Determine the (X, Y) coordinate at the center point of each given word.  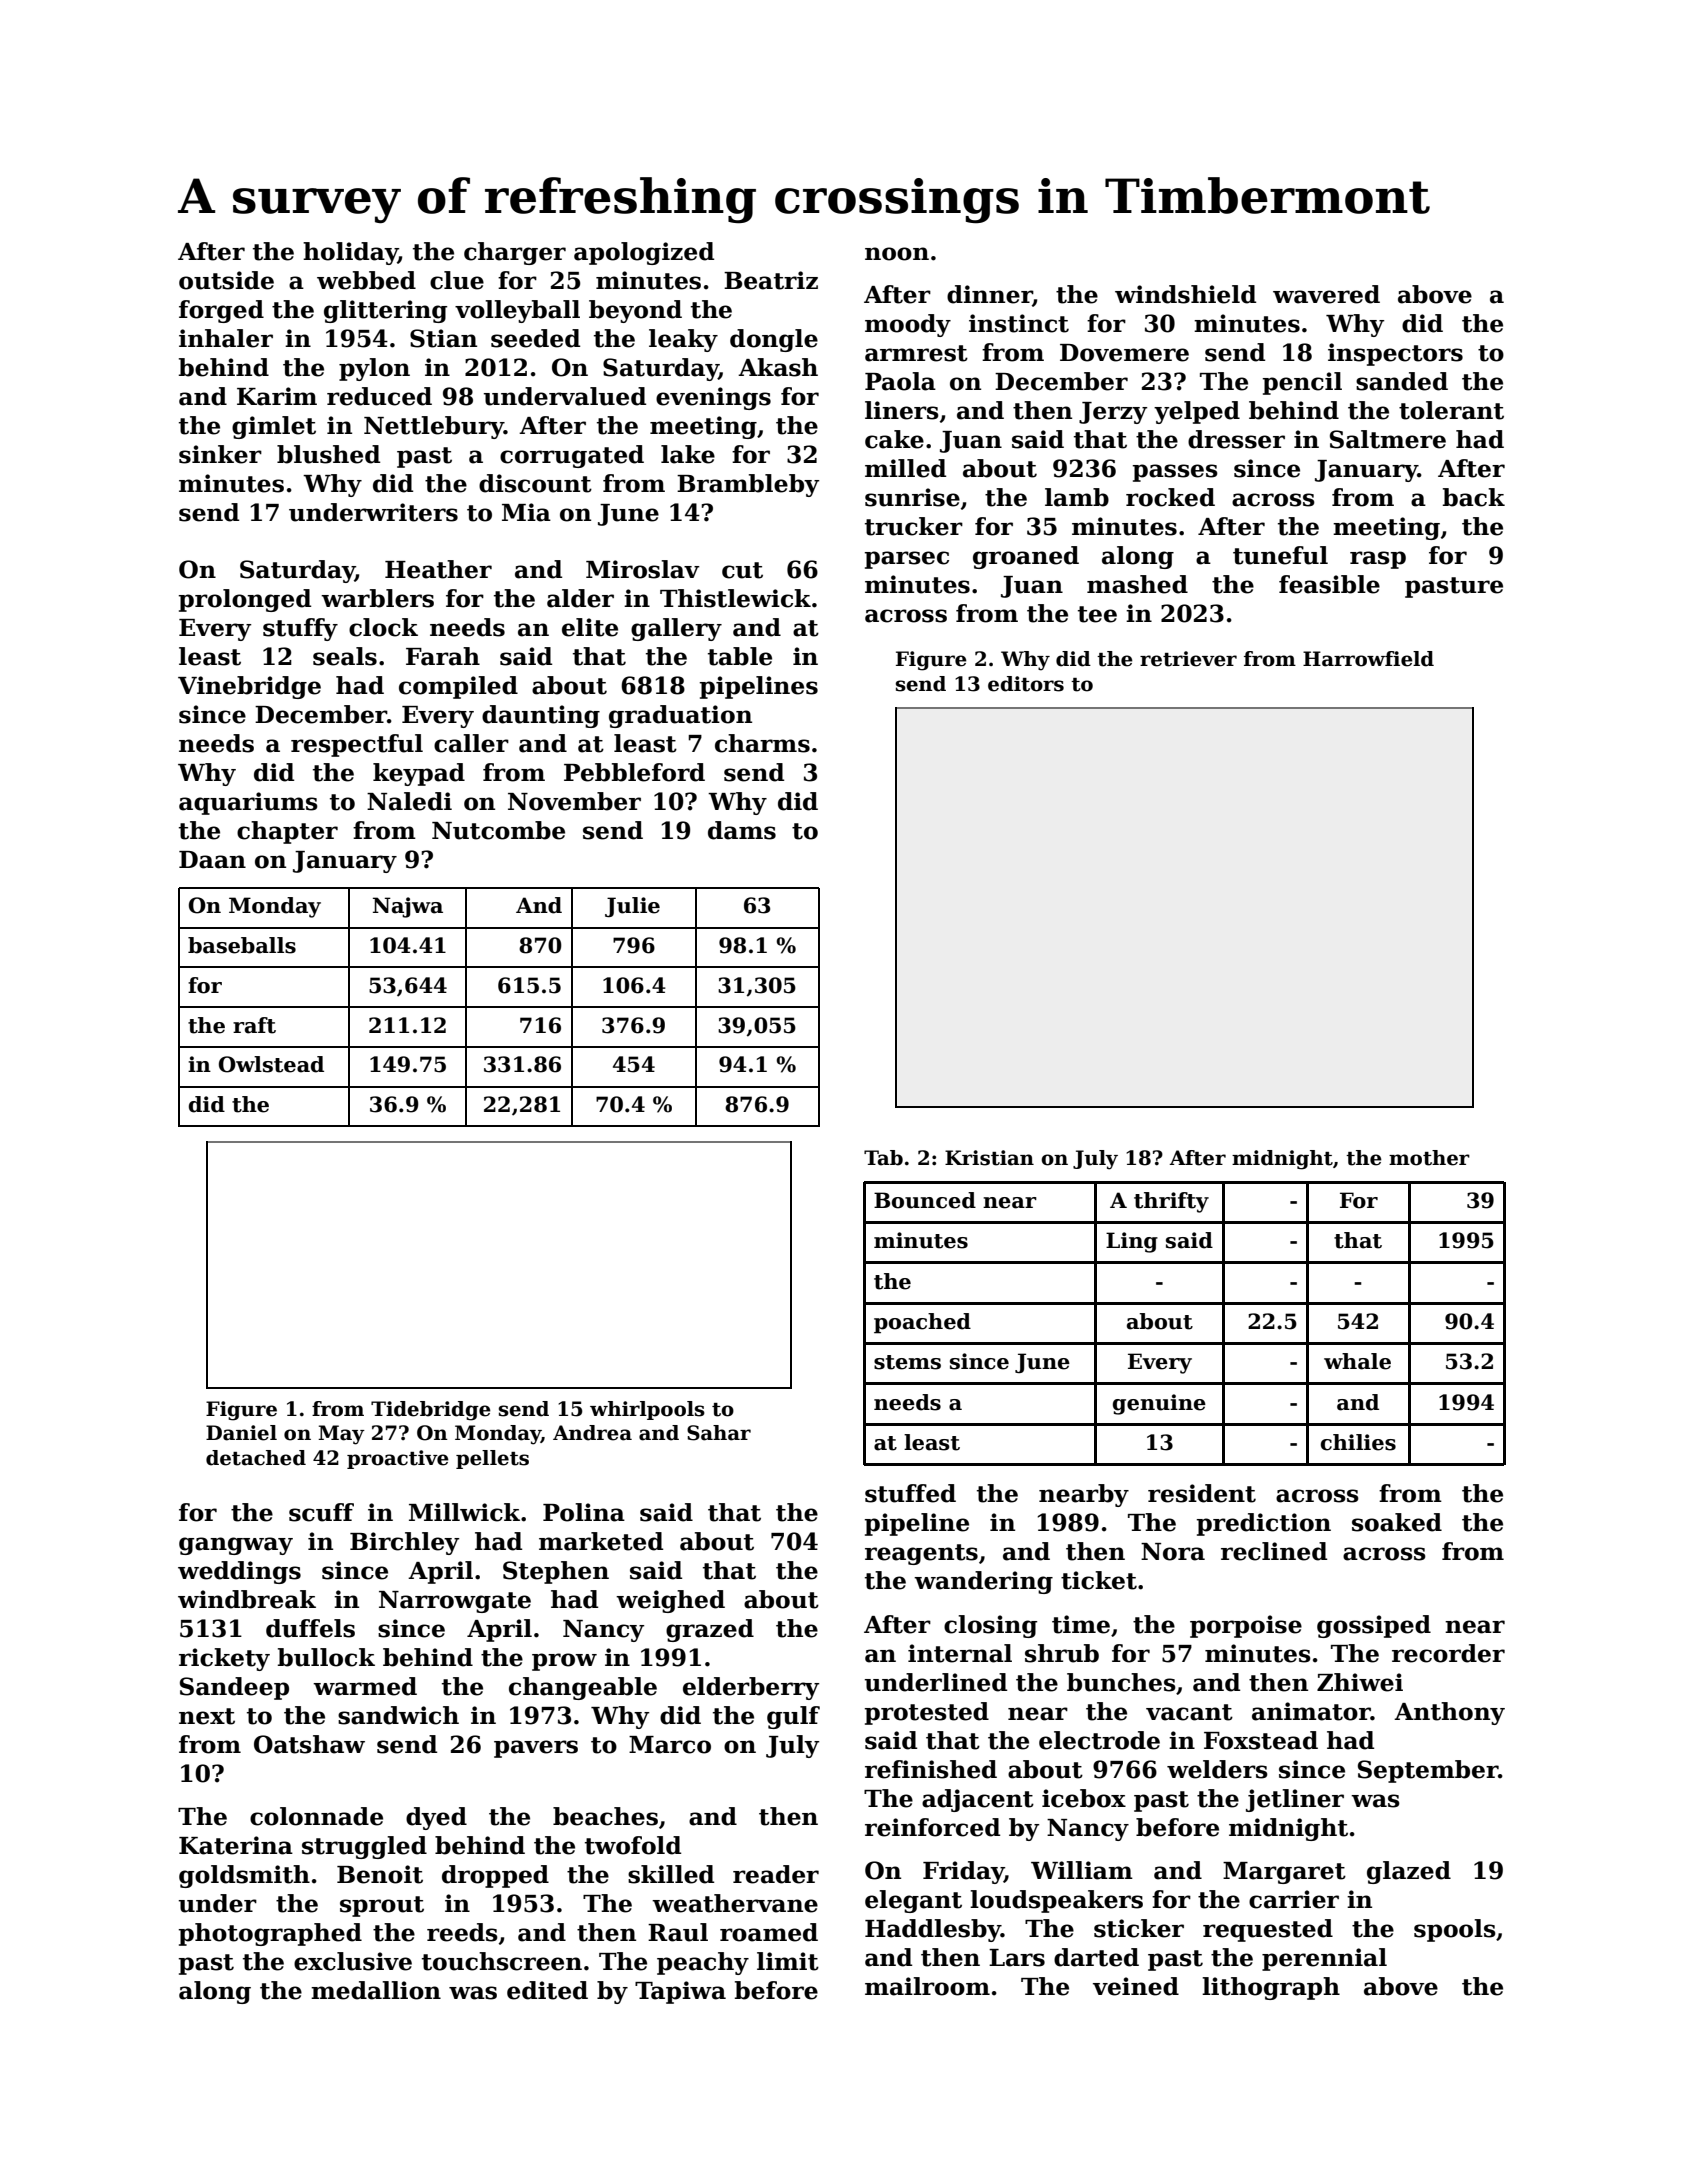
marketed (601, 1541)
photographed (270, 1934)
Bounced (925, 1200)
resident (1202, 1493)
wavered (1326, 294)
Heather (438, 569)
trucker (914, 526)
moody (908, 325)
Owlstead (271, 1064)
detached (256, 1458)
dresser (1236, 439)
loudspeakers (1056, 1901)
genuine (1159, 1404)
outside (226, 280)
